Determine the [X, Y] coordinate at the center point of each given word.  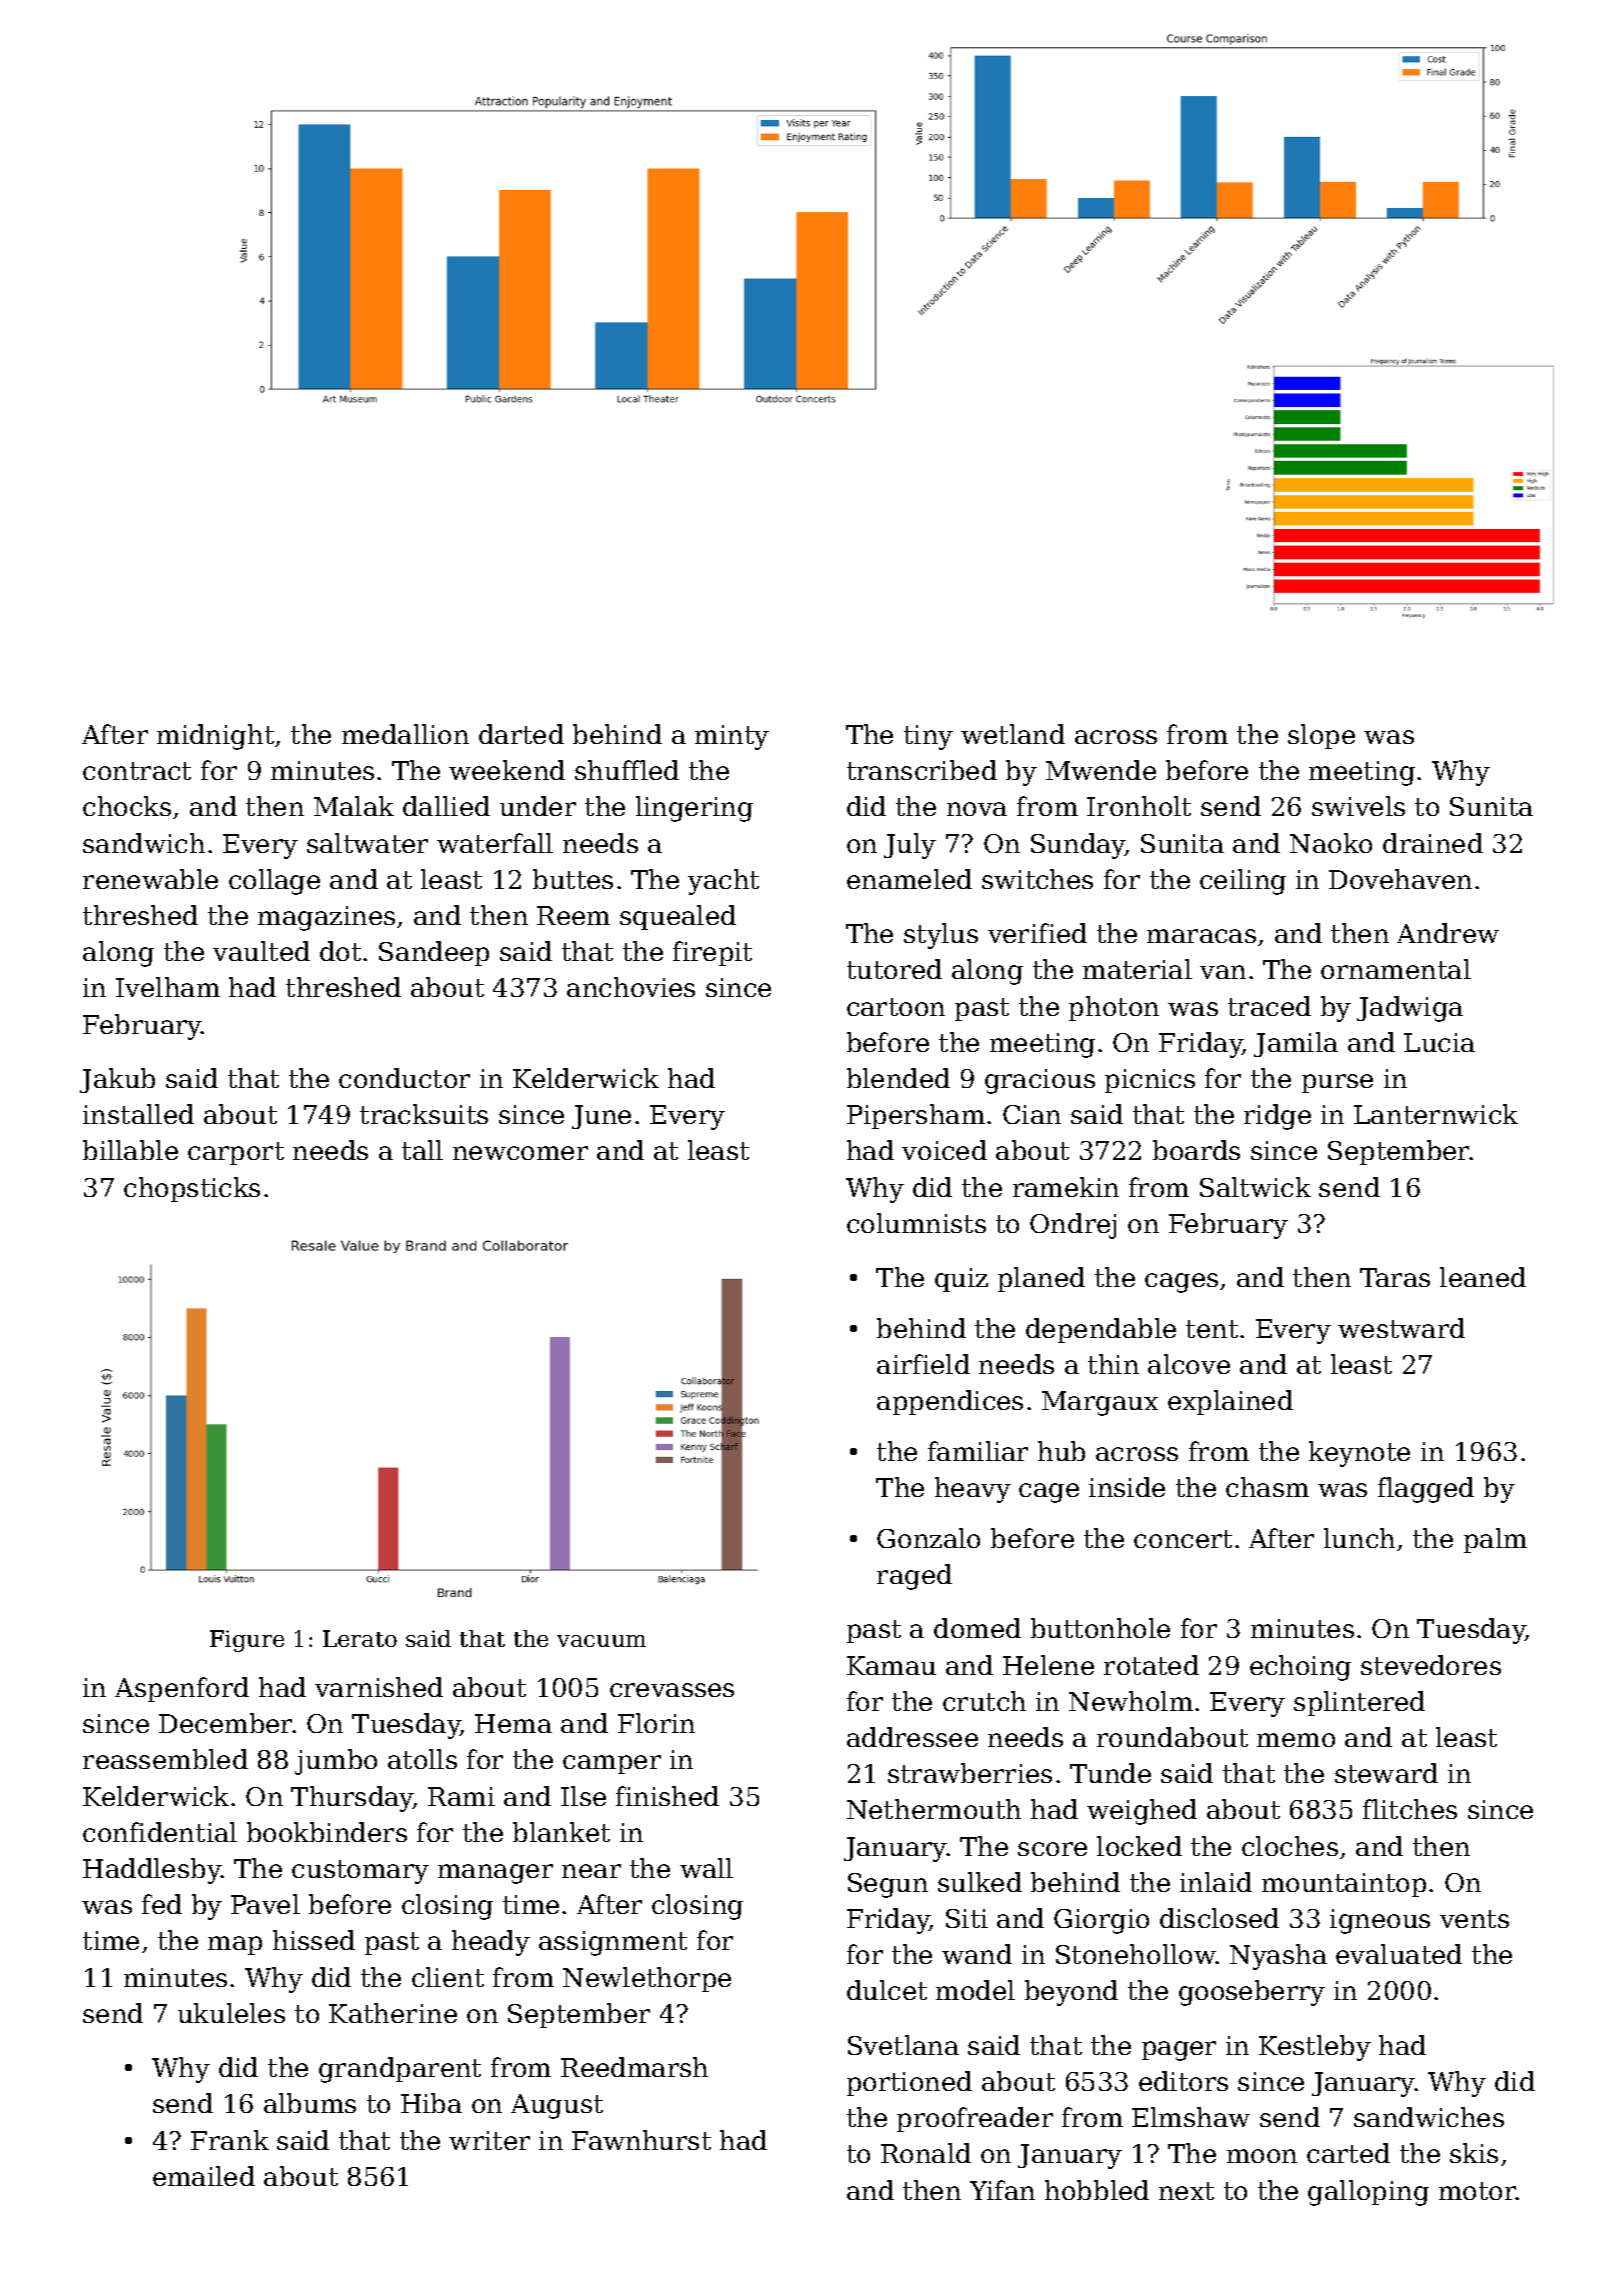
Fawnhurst [641, 2140]
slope [1321, 736]
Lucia [1439, 1042]
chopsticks [192, 1189]
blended [898, 1078]
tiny [928, 737]
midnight [215, 737]
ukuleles [231, 2013]
